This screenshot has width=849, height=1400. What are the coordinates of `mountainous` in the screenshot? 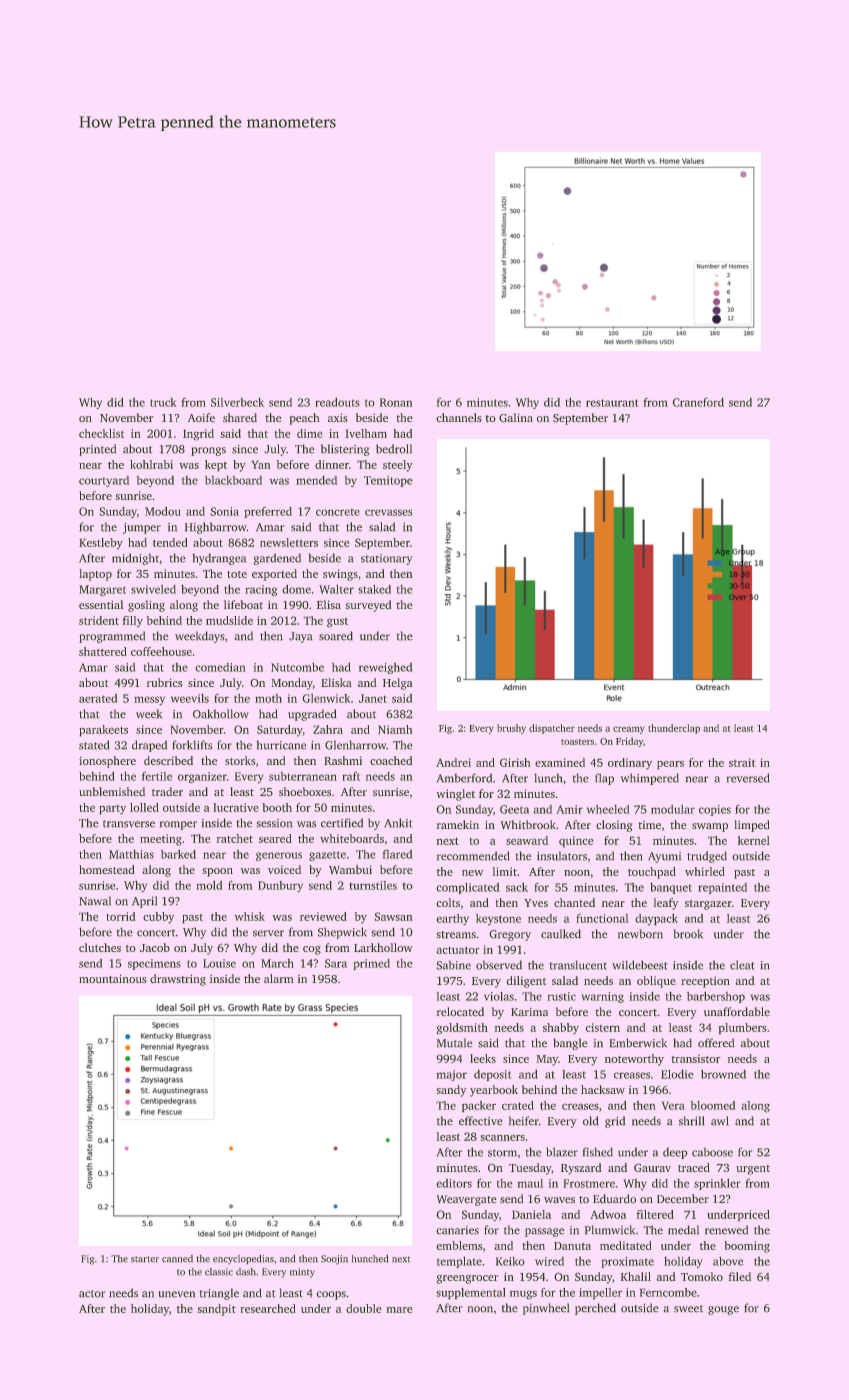 It's located at (113, 978).
